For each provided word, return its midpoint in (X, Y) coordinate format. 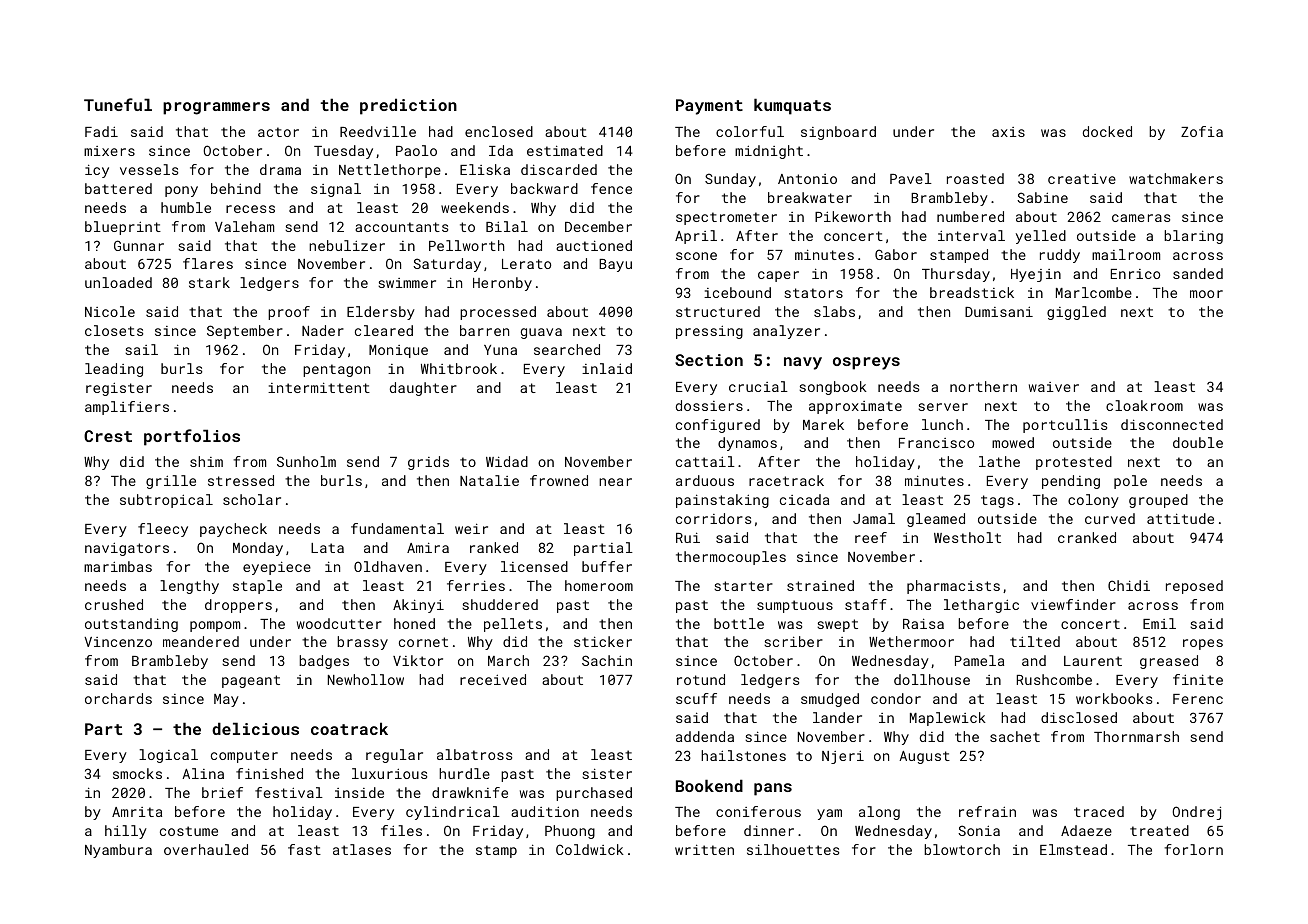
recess (250, 209)
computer (244, 756)
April (696, 237)
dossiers (709, 405)
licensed (534, 566)
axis (1008, 132)
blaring (1193, 237)
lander (837, 717)
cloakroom (1144, 405)
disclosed (1079, 717)
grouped (1158, 501)
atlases (362, 849)
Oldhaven (388, 566)
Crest (108, 436)
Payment (709, 107)
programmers (216, 108)
